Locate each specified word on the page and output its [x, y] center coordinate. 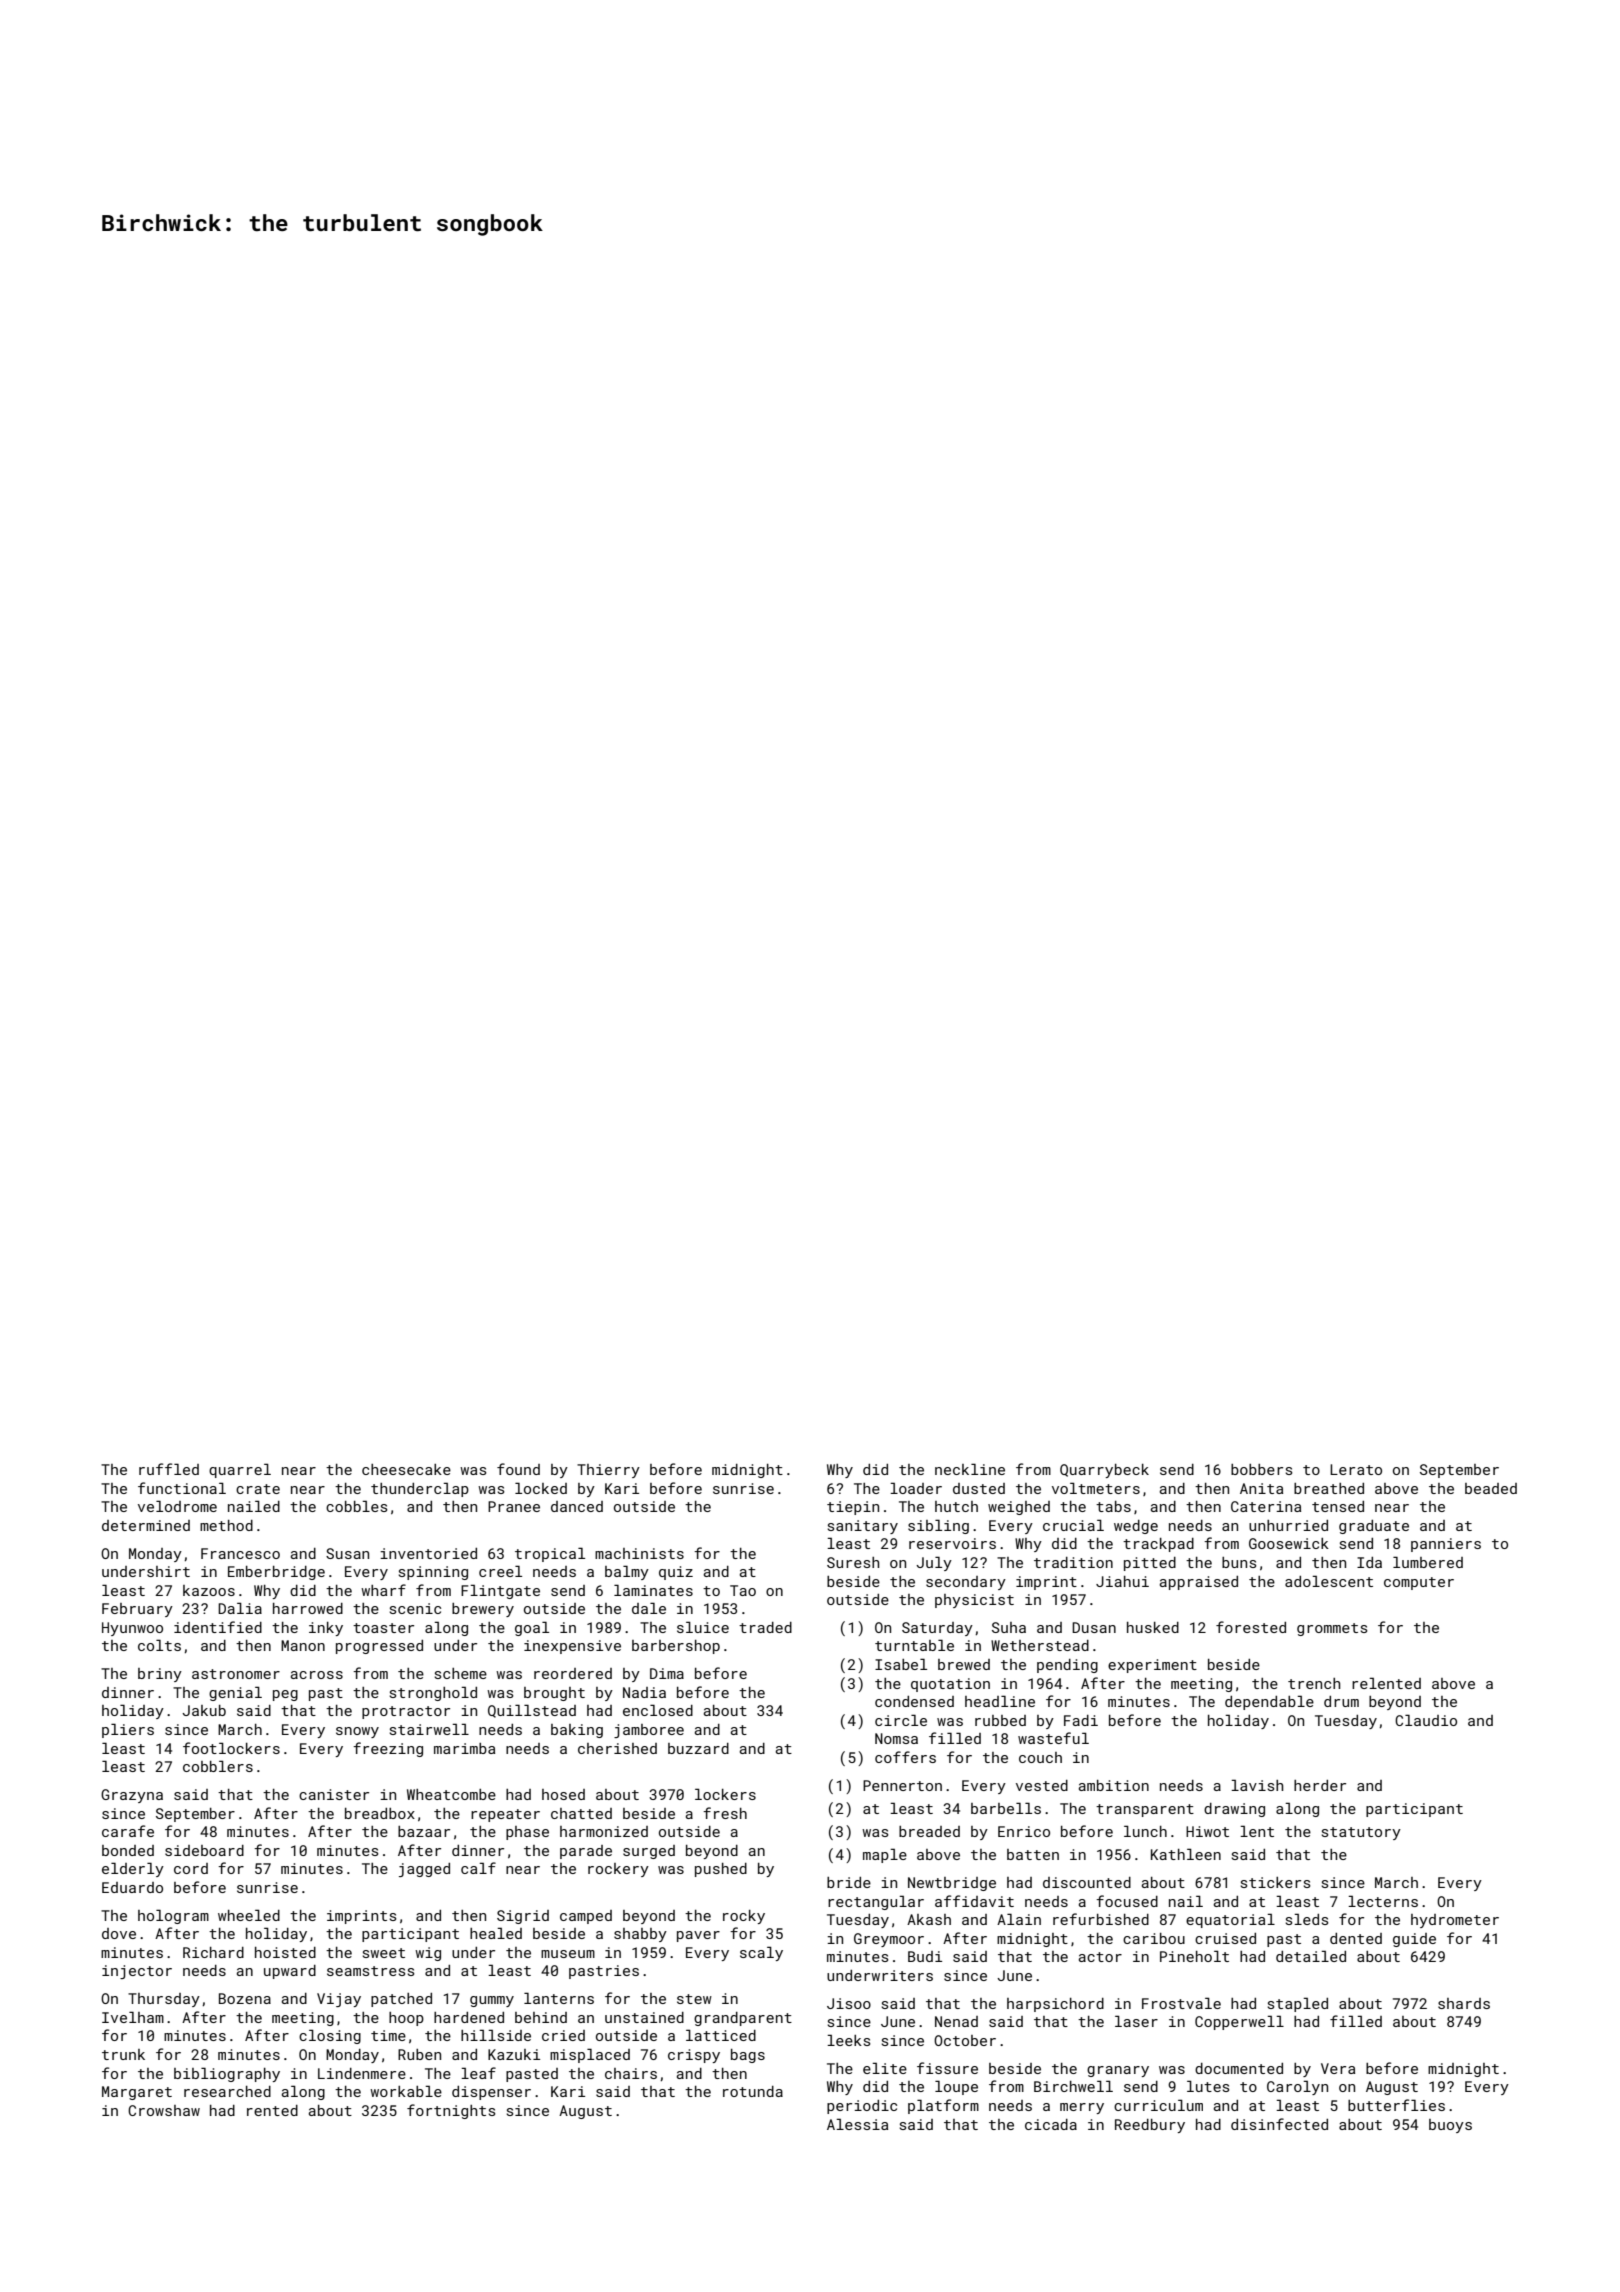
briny [160, 1675]
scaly [761, 1953]
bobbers [1262, 1469]
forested [1251, 1627]
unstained [644, 2017]
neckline [970, 1469]
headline [1000, 1701]
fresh [725, 1813]
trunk [123, 2054]
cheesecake [406, 1469]
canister [334, 1794]
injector [137, 1972]
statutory [1361, 1833]
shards [1464, 2003]
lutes [1208, 2086]
